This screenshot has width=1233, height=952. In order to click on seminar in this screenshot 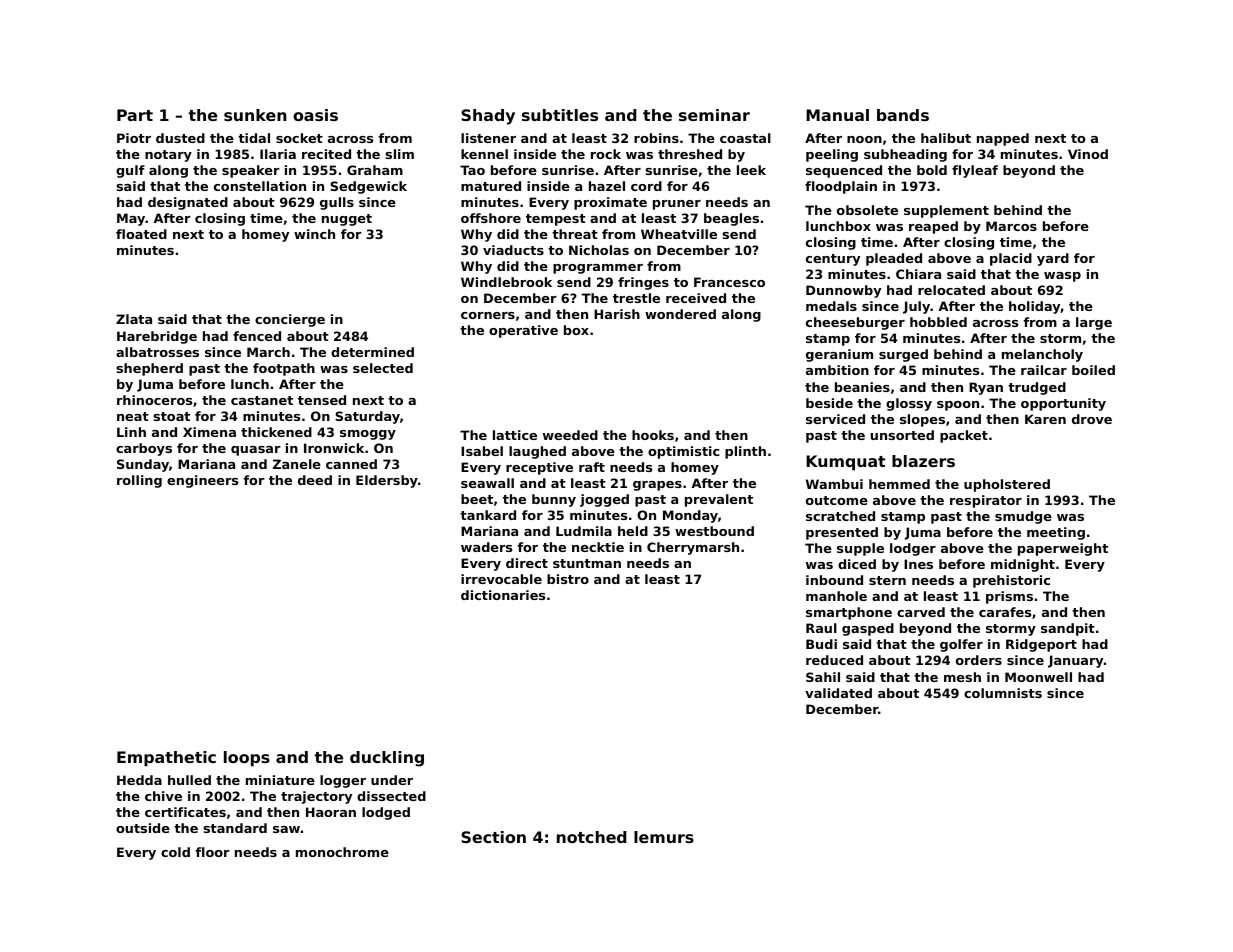, I will do `click(714, 115)`.
